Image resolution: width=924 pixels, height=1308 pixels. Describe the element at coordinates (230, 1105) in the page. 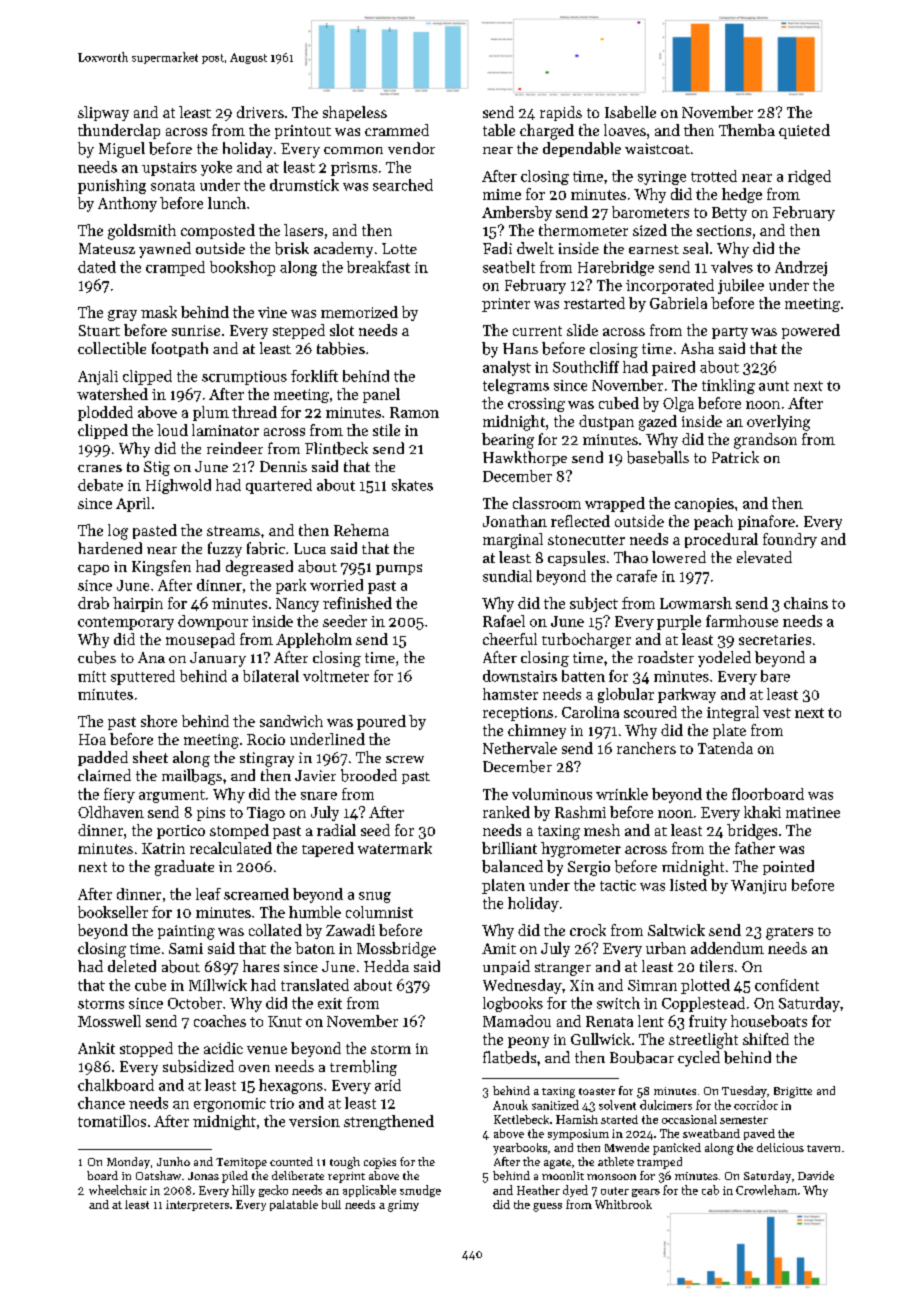

I see `ergonomic` at that location.
